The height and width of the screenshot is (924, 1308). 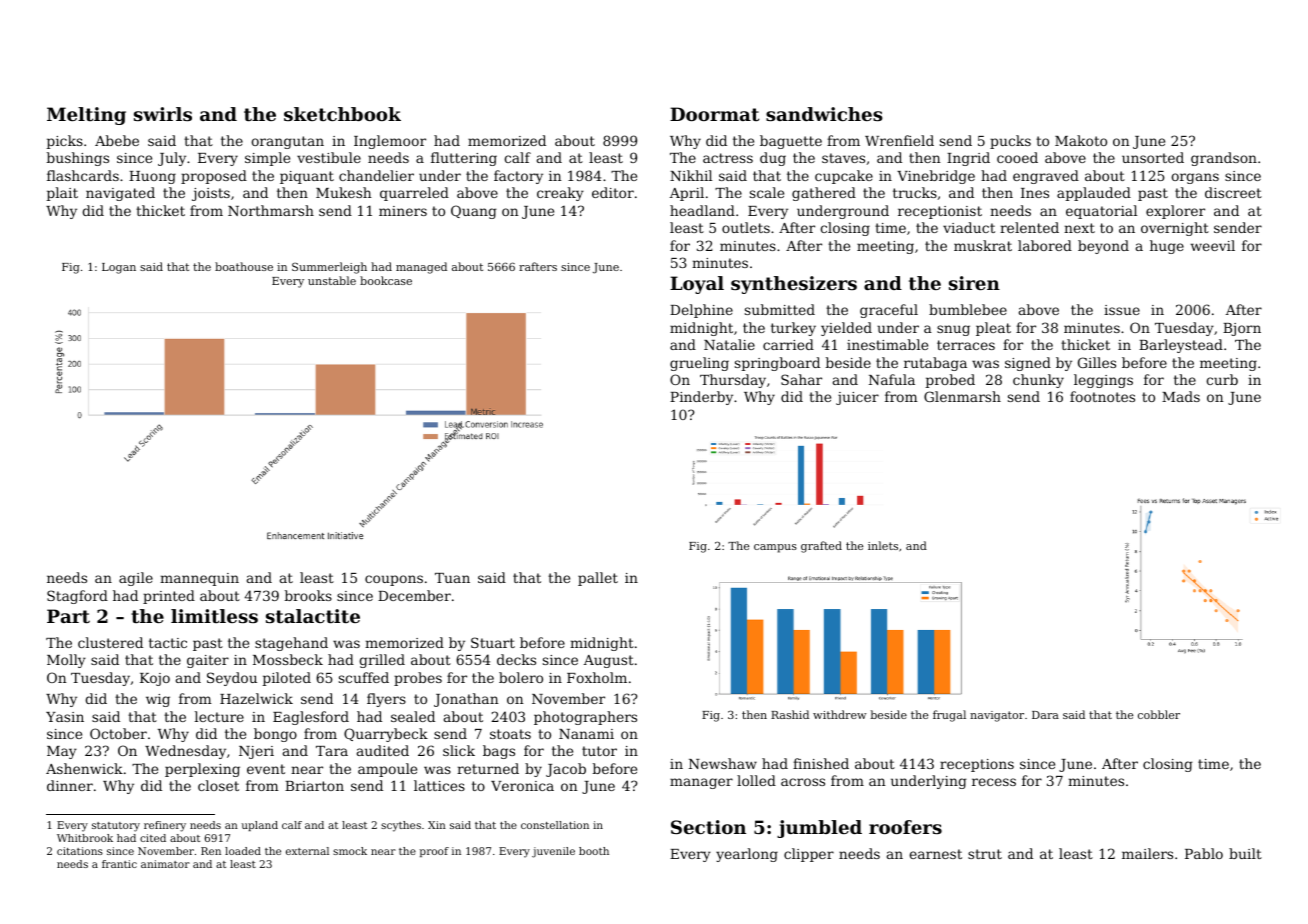 What do you see at coordinates (1212, 245) in the screenshot?
I see `weevil` at bounding box center [1212, 245].
